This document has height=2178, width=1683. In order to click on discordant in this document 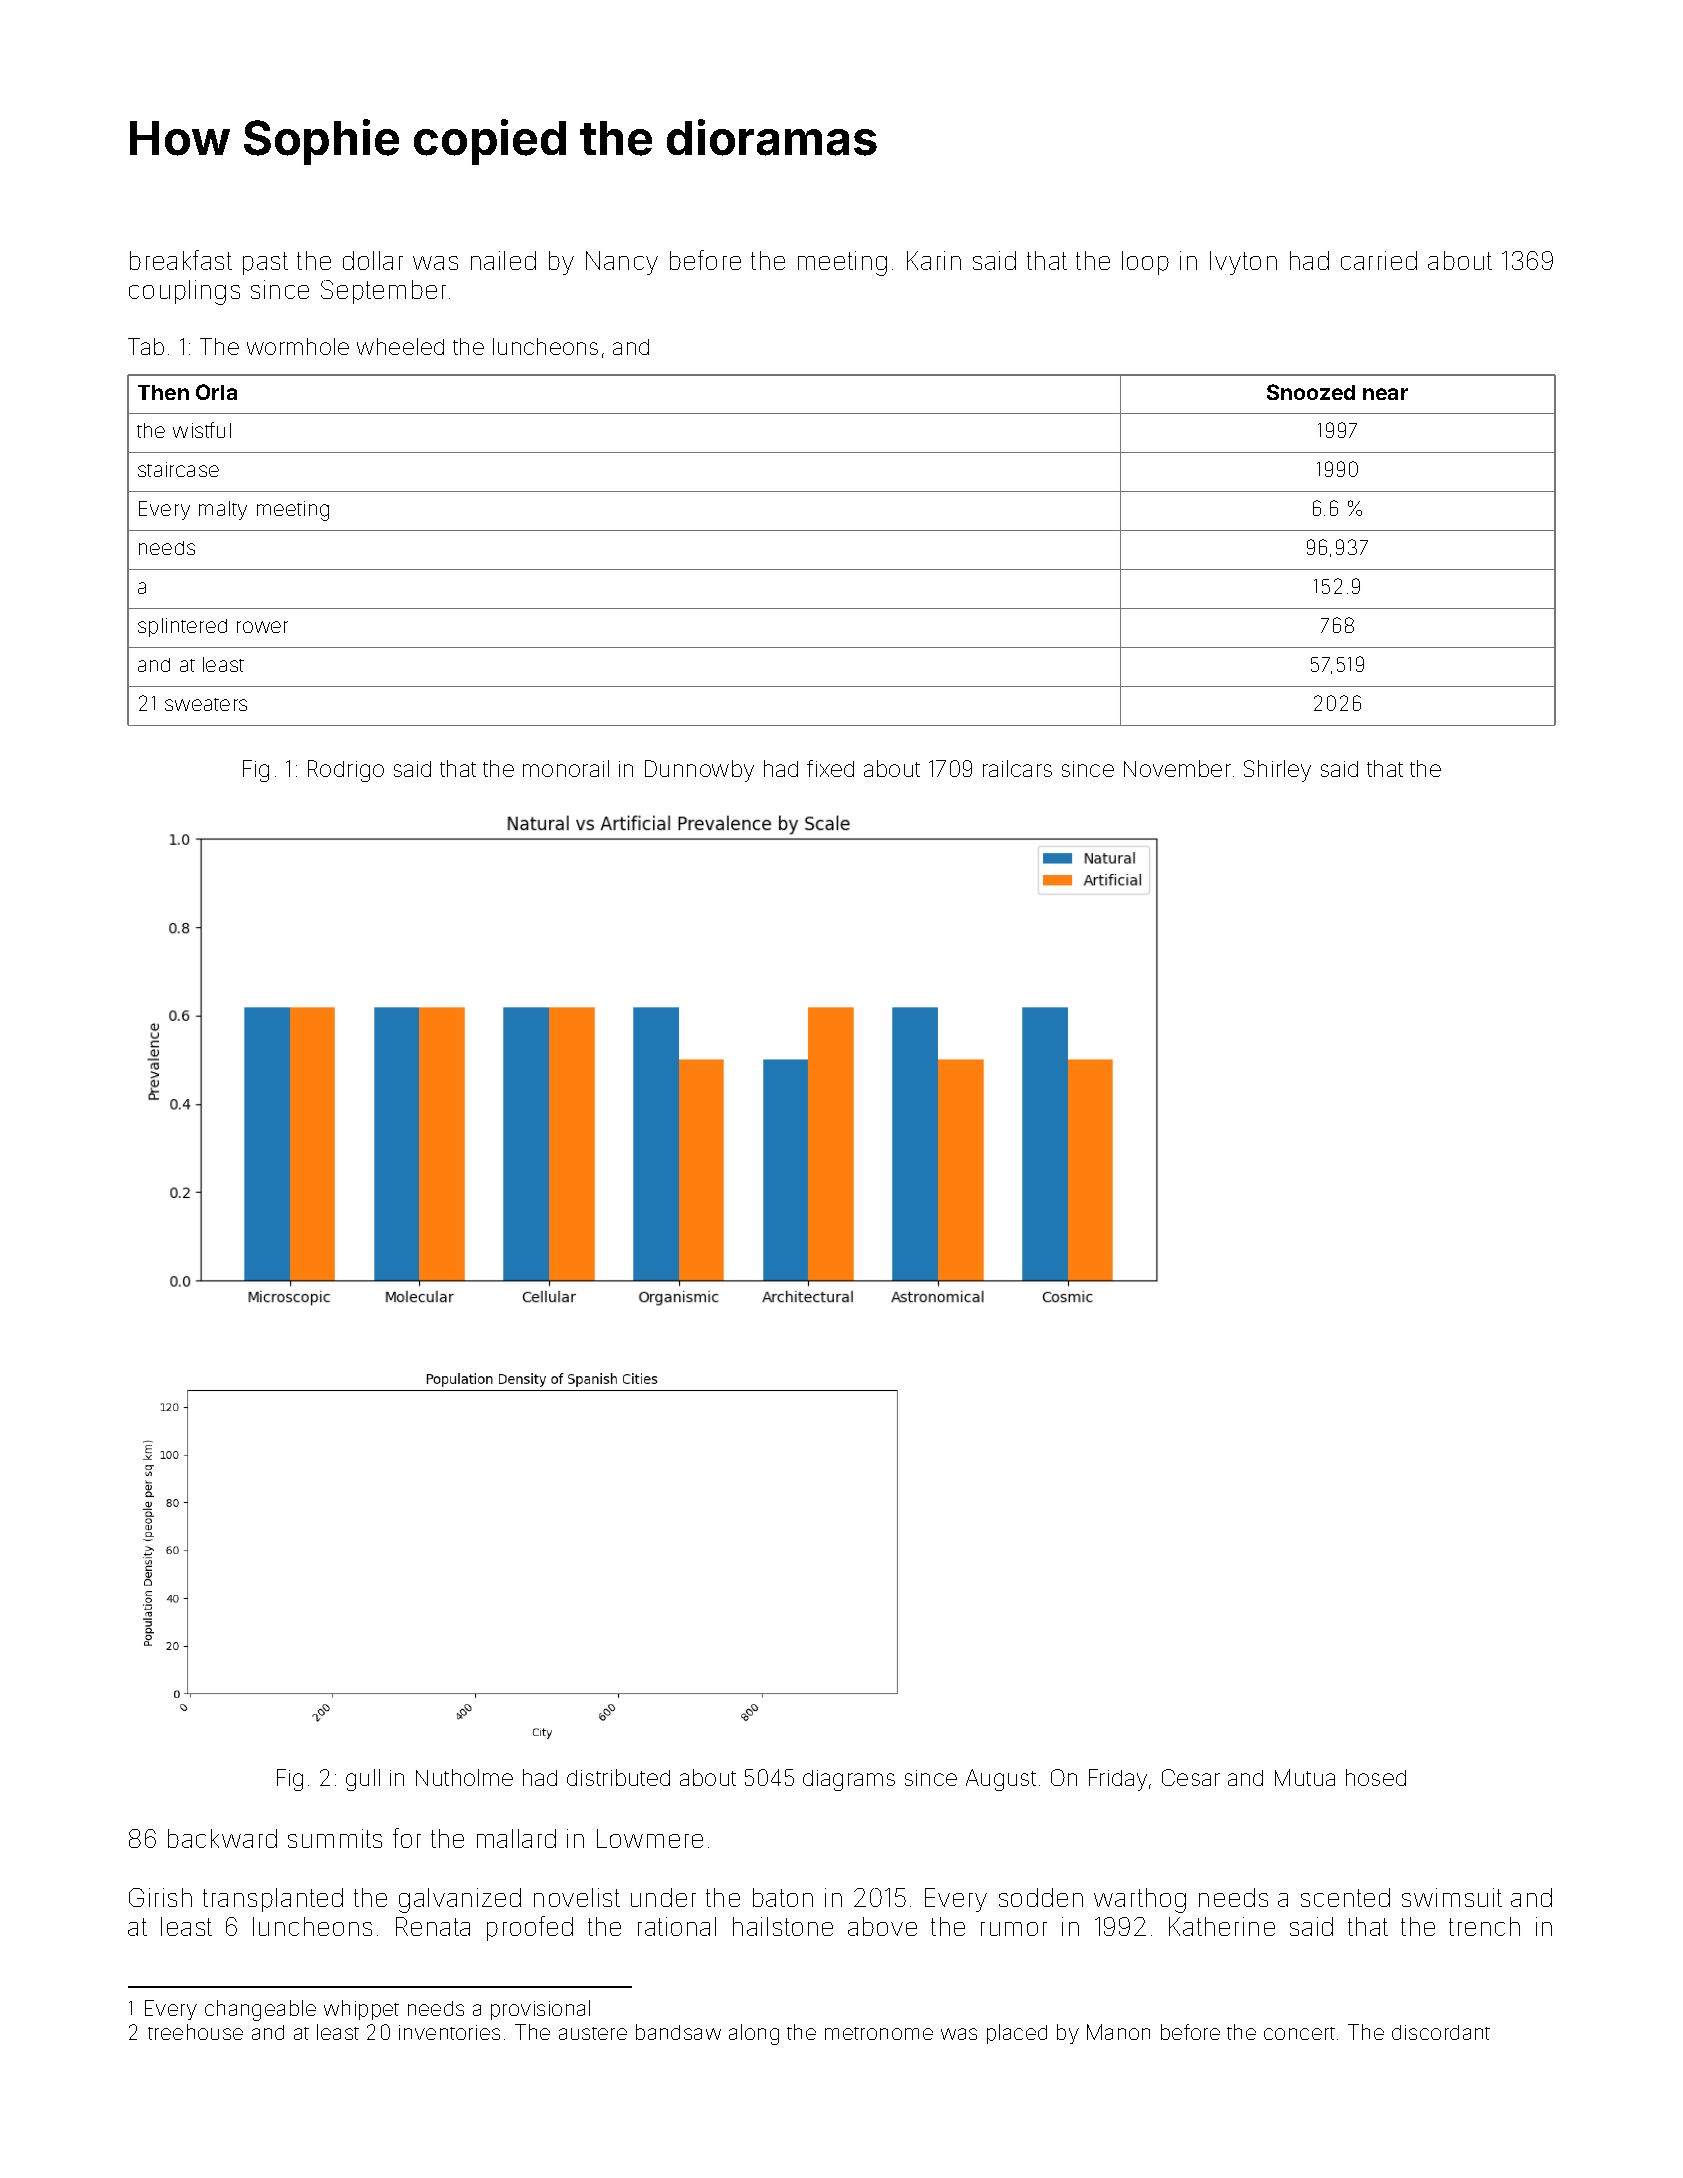, I will do `click(1441, 2032)`.
